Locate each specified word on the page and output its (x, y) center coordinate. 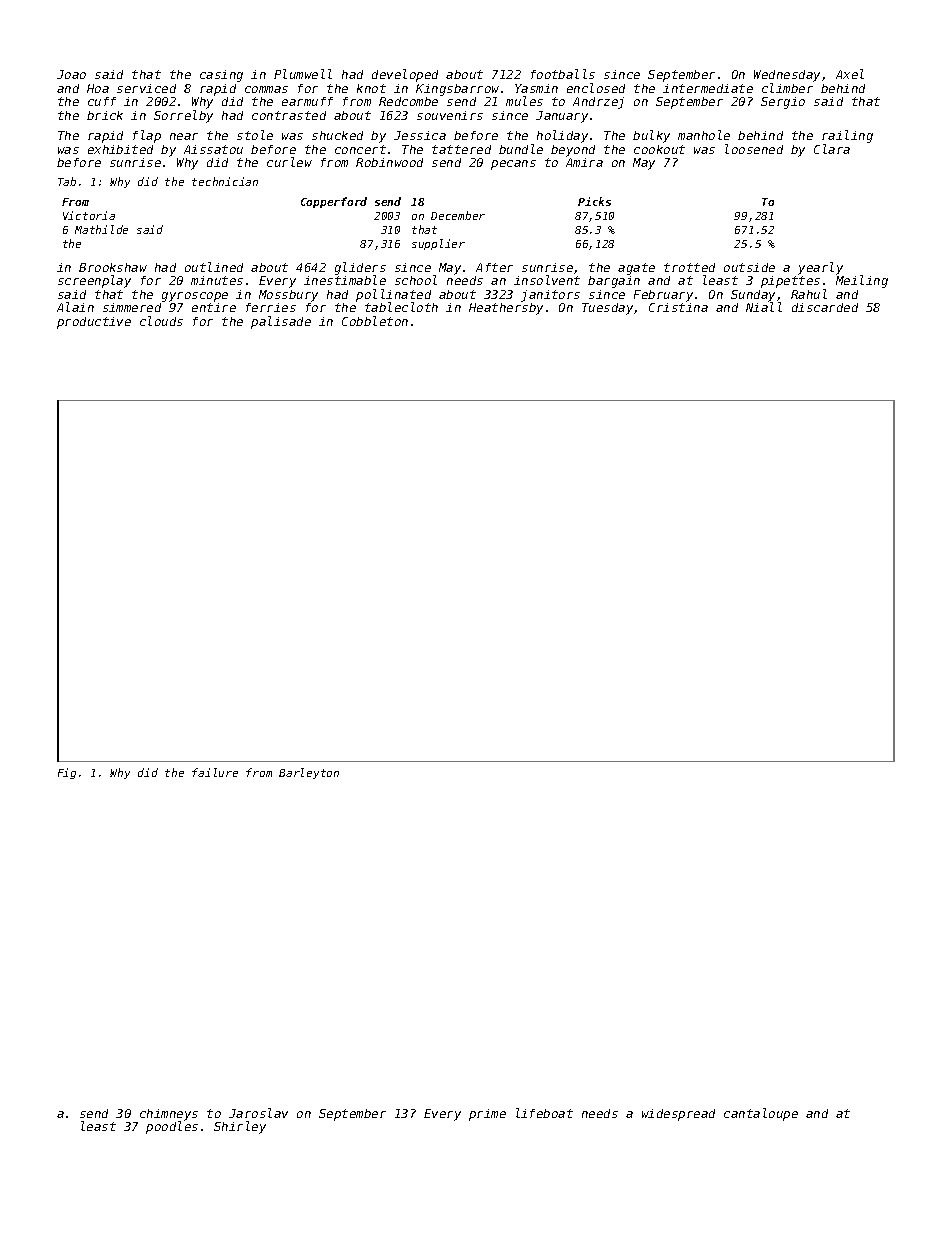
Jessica (420, 135)
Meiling (862, 281)
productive (94, 323)
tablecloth (401, 307)
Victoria (89, 215)
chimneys (169, 1115)
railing (847, 136)
